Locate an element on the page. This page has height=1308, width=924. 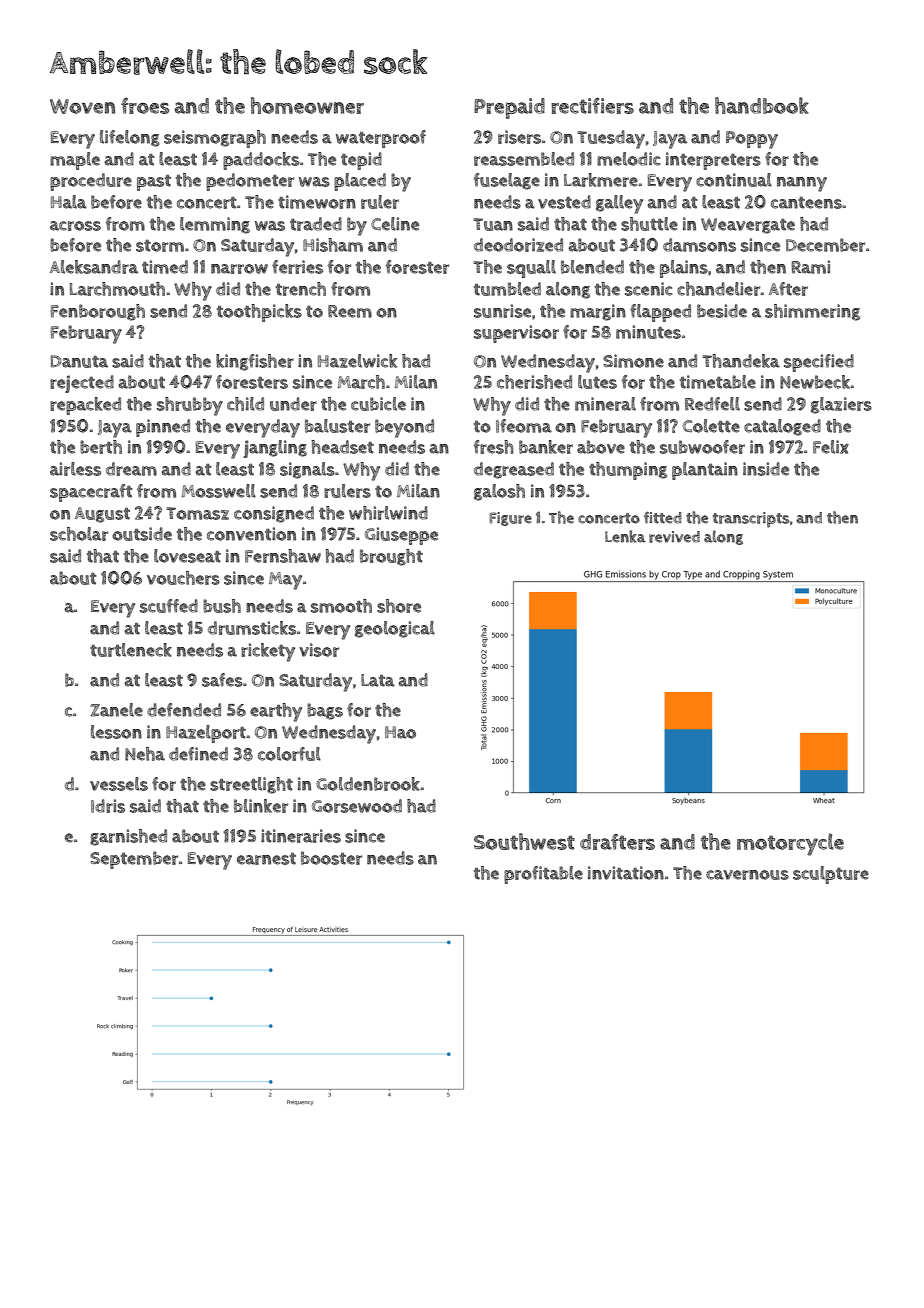
revived is located at coordinates (674, 537).
